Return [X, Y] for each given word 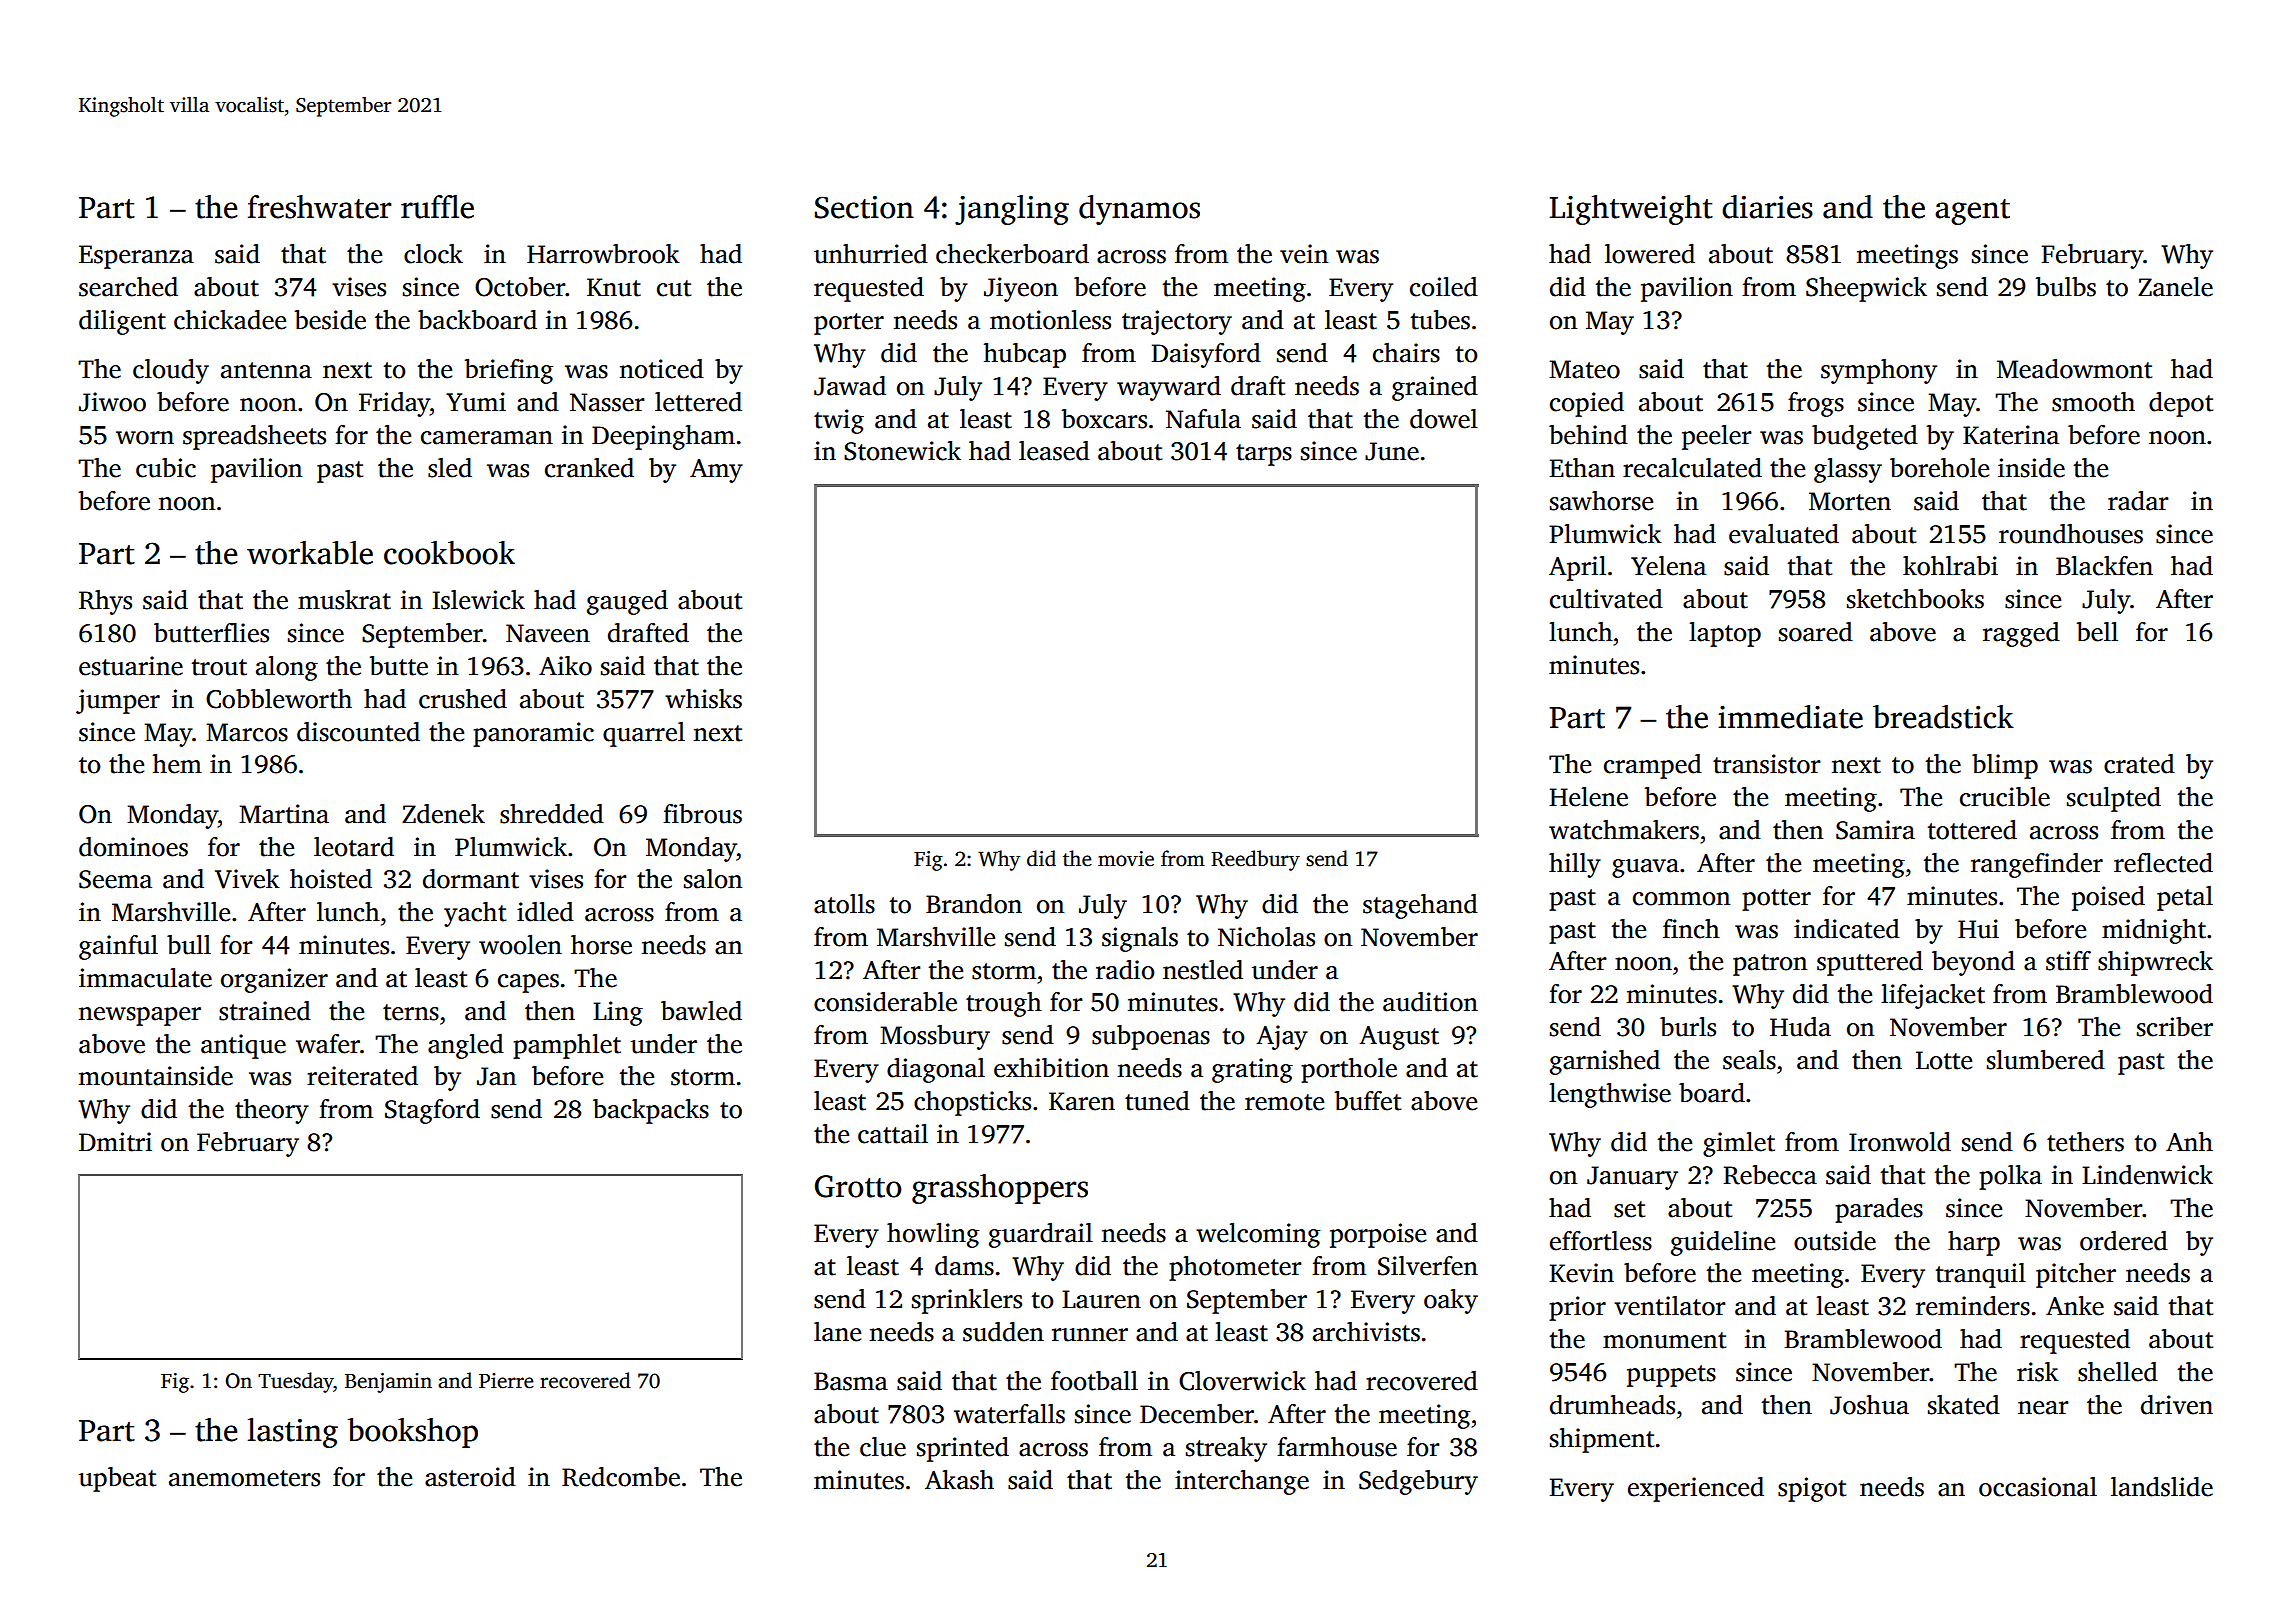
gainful [118, 947]
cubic [166, 468]
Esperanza [136, 257]
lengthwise [1610, 1095]
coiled [1444, 287]
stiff [2068, 961]
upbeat [117, 1479]
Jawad [850, 386]
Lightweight [1631, 210]
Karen [1082, 1101]
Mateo [1584, 369]
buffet [1368, 1101]
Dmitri [115, 1142]
